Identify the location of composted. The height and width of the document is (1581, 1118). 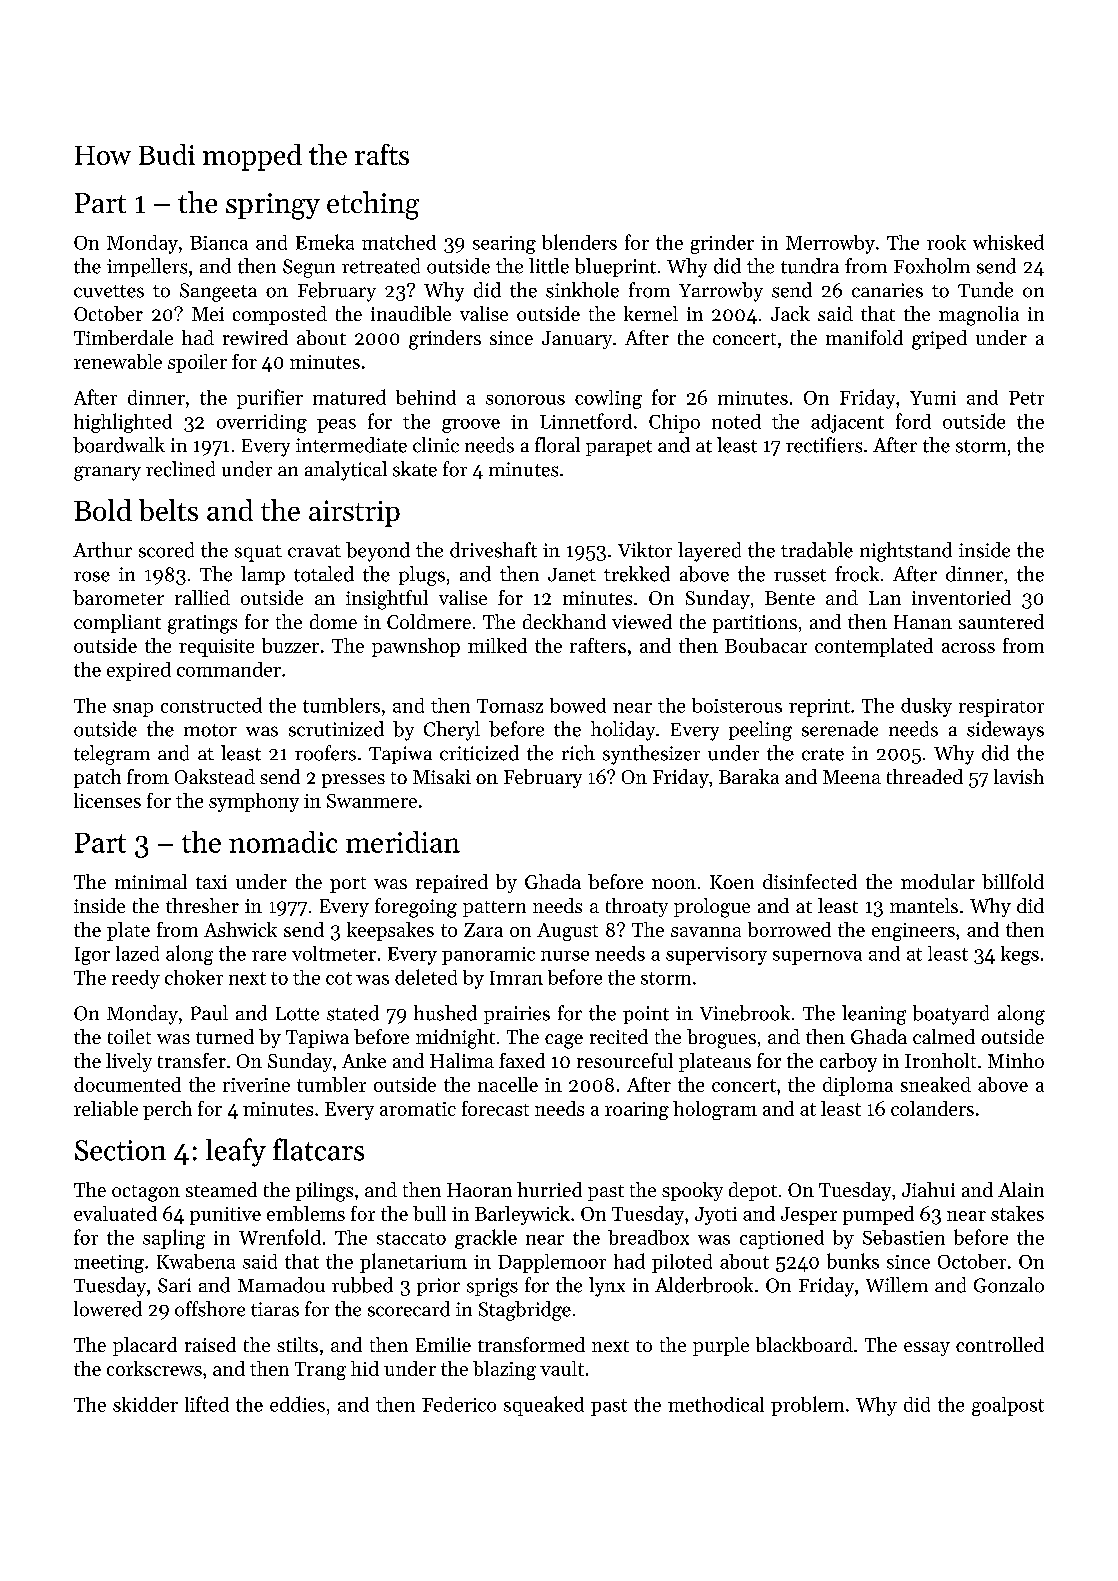
(280, 315).
